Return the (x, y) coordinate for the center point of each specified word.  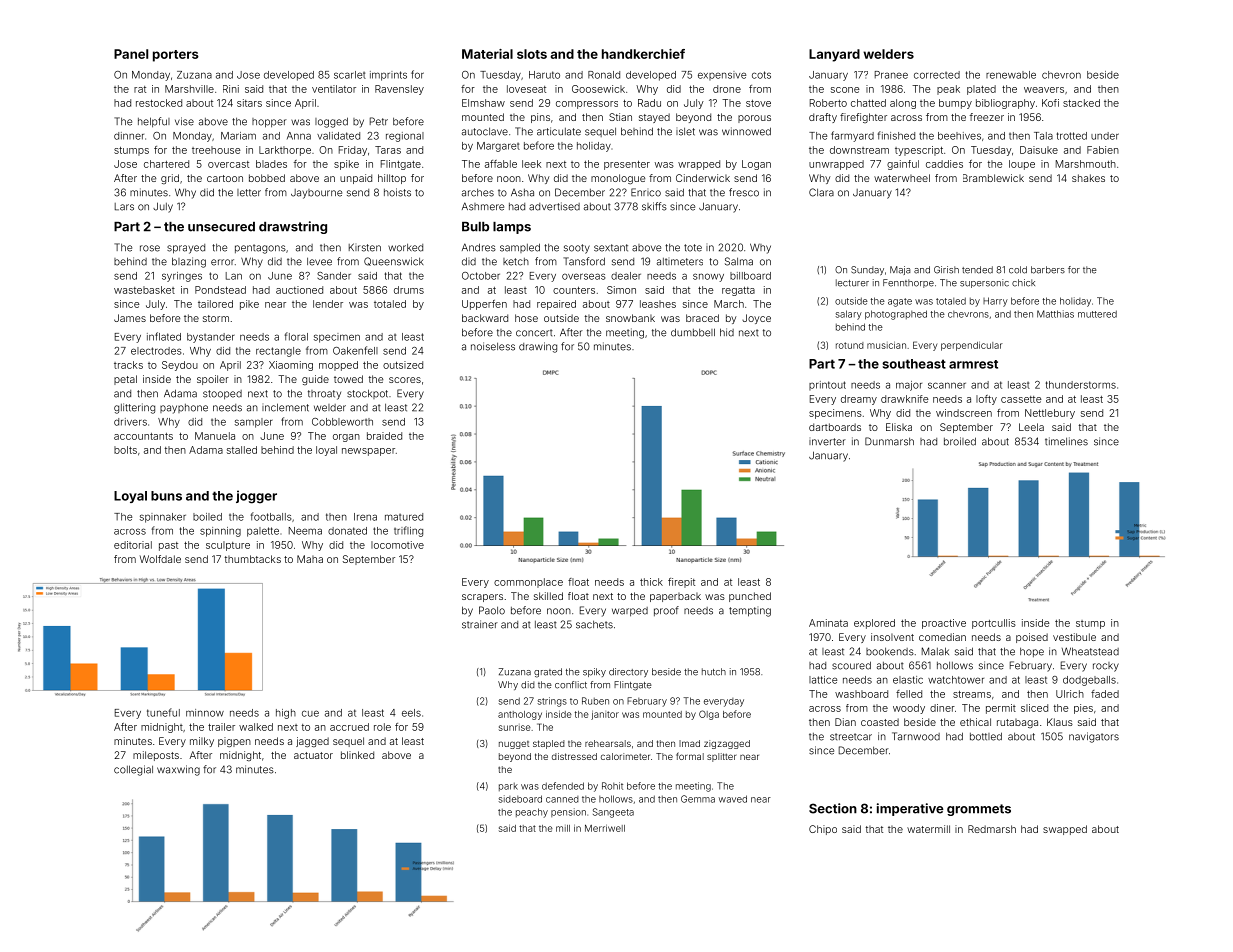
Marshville (189, 89)
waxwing (178, 770)
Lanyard (834, 55)
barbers (1048, 270)
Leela (1031, 427)
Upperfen (484, 305)
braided (384, 436)
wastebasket (144, 290)
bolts (125, 450)
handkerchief (643, 54)
